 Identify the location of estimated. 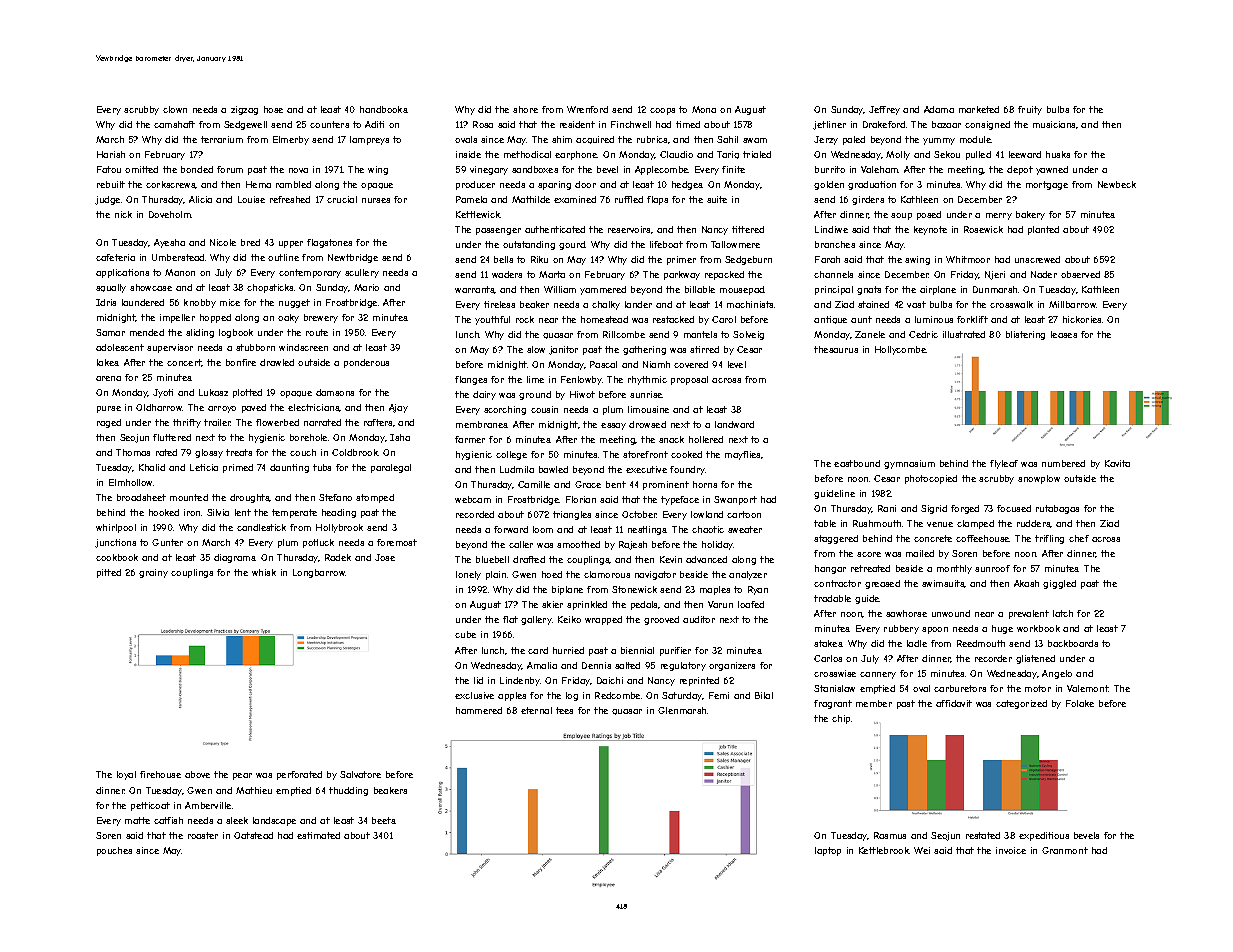
(318, 835).
